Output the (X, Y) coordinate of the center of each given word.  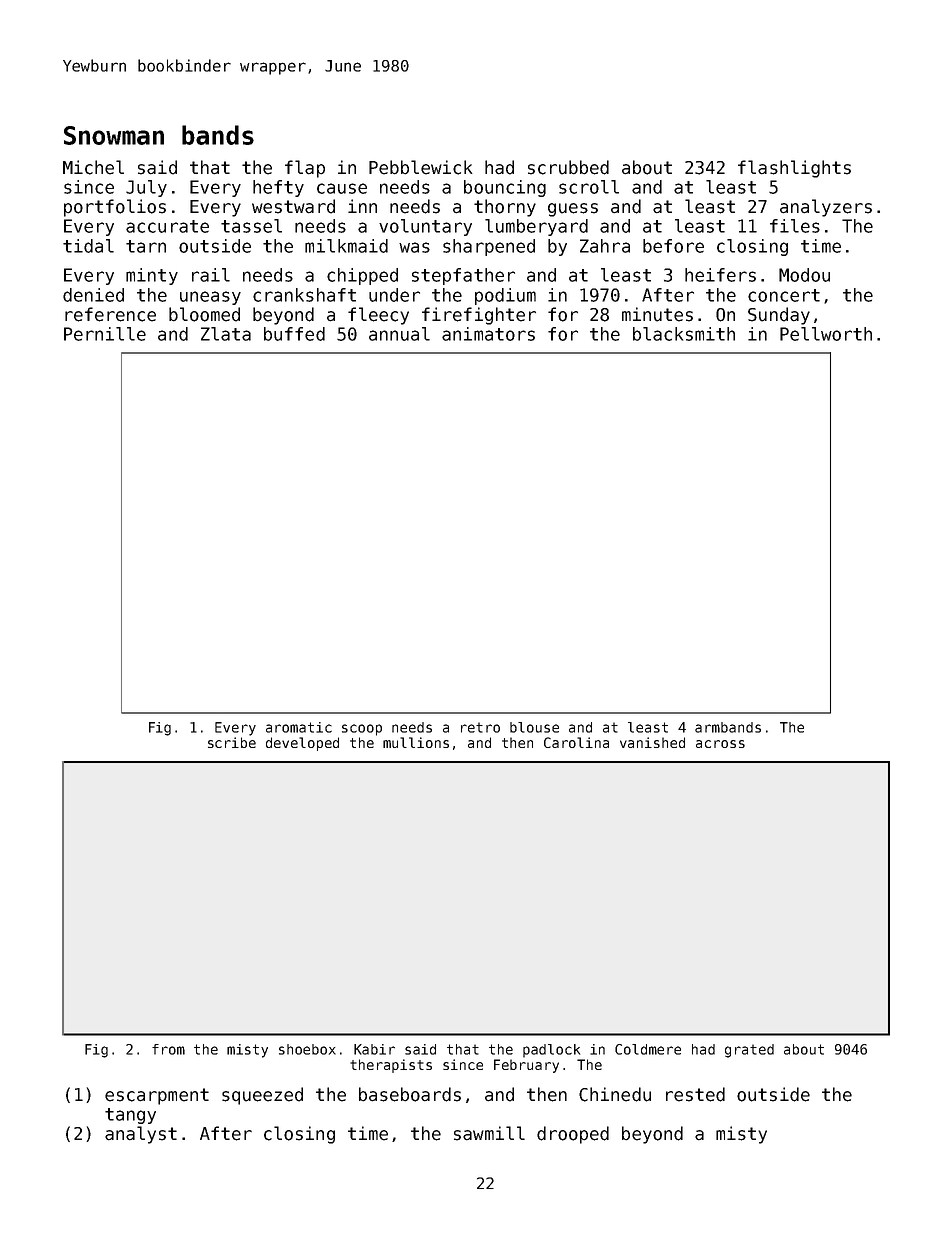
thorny (505, 208)
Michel (93, 167)
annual (399, 334)
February (526, 1066)
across (720, 744)
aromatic (299, 727)
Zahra (605, 246)
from (168, 1049)
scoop (362, 730)
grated (749, 1051)
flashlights (794, 169)
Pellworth (826, 334)
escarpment (157, 1096)
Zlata (226, 334)
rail (211, 275)
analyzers (826, 208)
